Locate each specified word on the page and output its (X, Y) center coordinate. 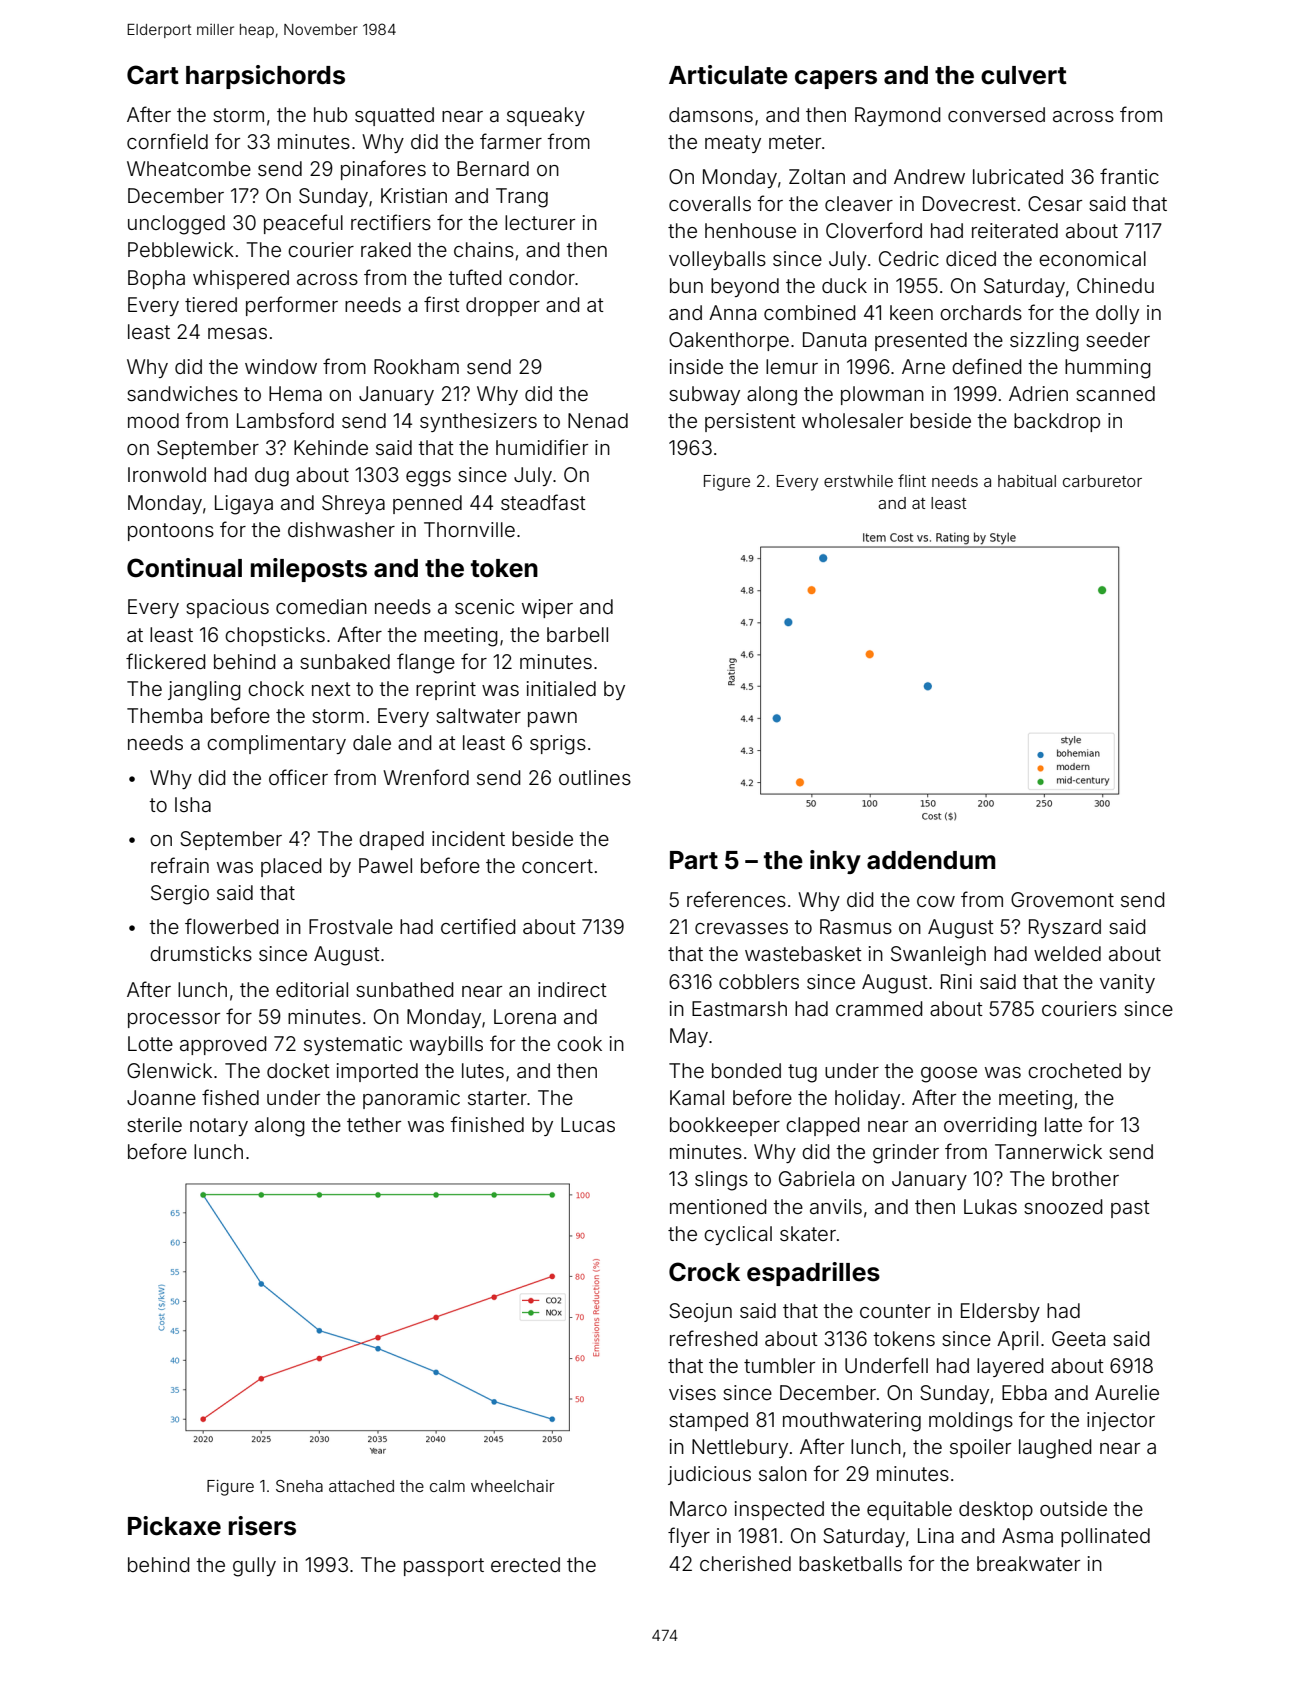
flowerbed (232, 926)
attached (361, 1486)
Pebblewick (181, 249)
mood (153, 420)
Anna (732, 312)
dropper (503, 306)
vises (692, 1392)
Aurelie (1127, 1392)
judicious (709, 1475)
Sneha (299, 1486)
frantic (1129, 176)
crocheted (1074, 1070)
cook (579, 1043)
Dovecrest (969, 203)
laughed (1055, 1449)
